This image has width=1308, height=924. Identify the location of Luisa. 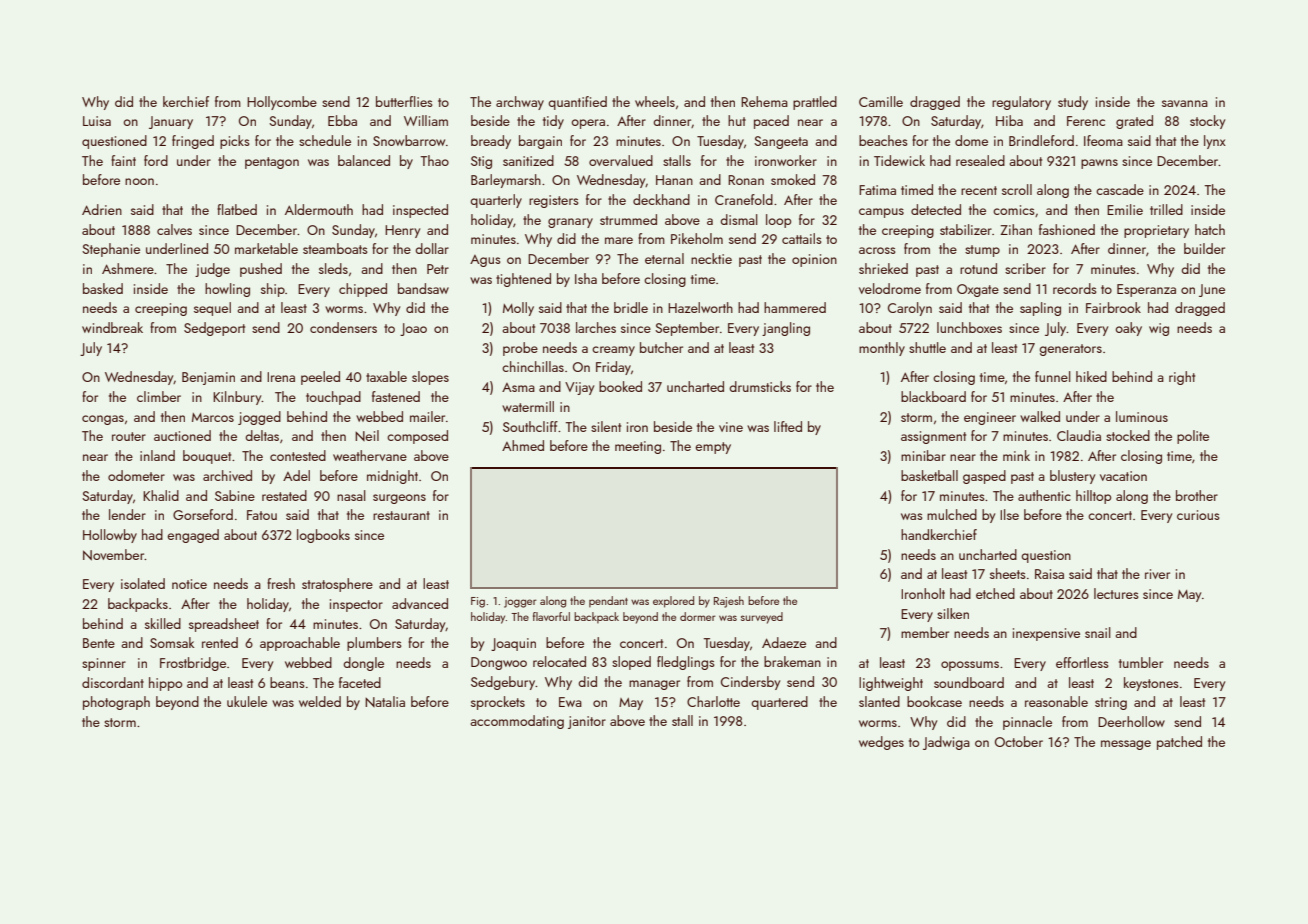
(97, 121).
